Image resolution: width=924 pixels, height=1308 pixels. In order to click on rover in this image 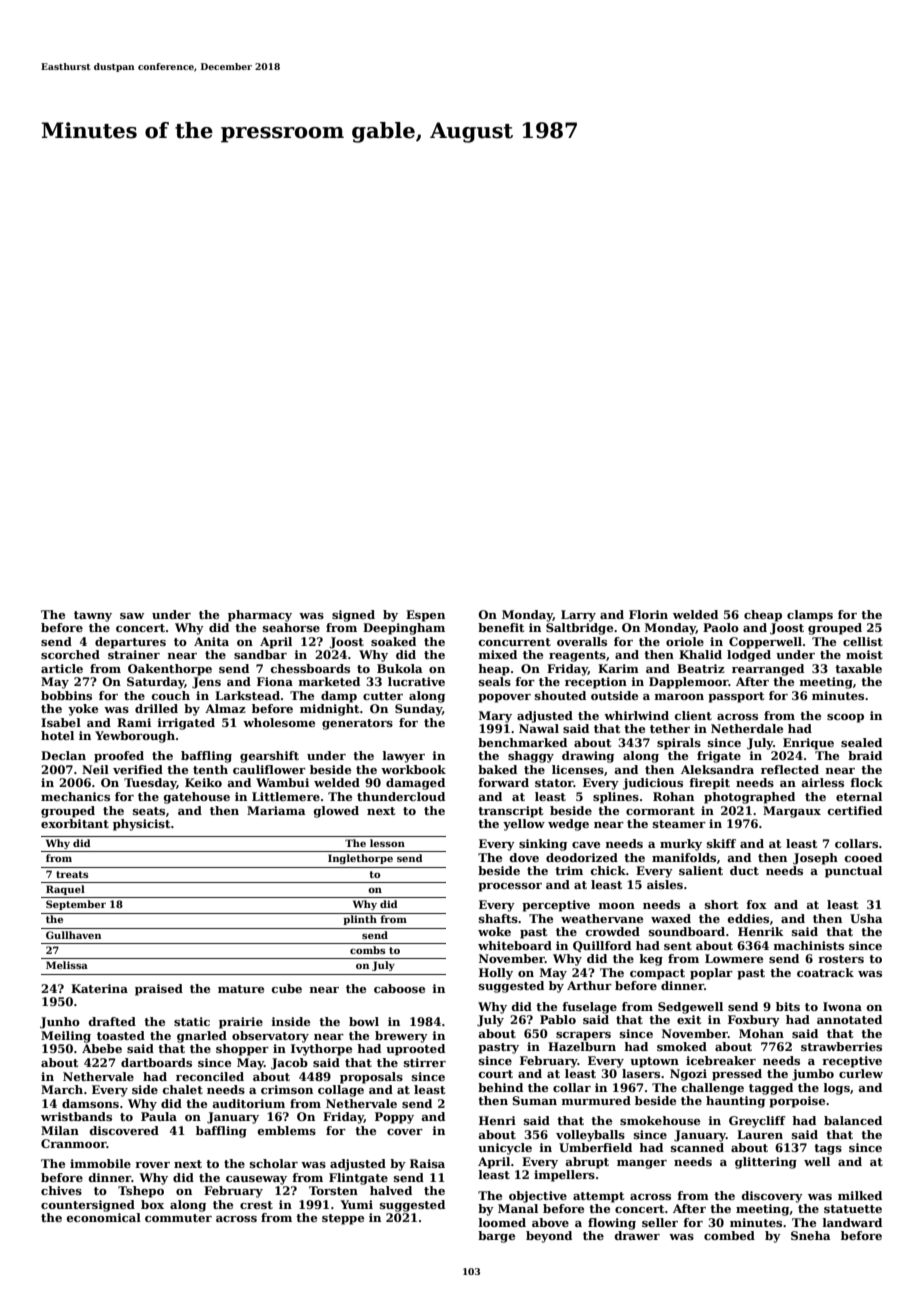, I will do `click(152, 1165)`.
